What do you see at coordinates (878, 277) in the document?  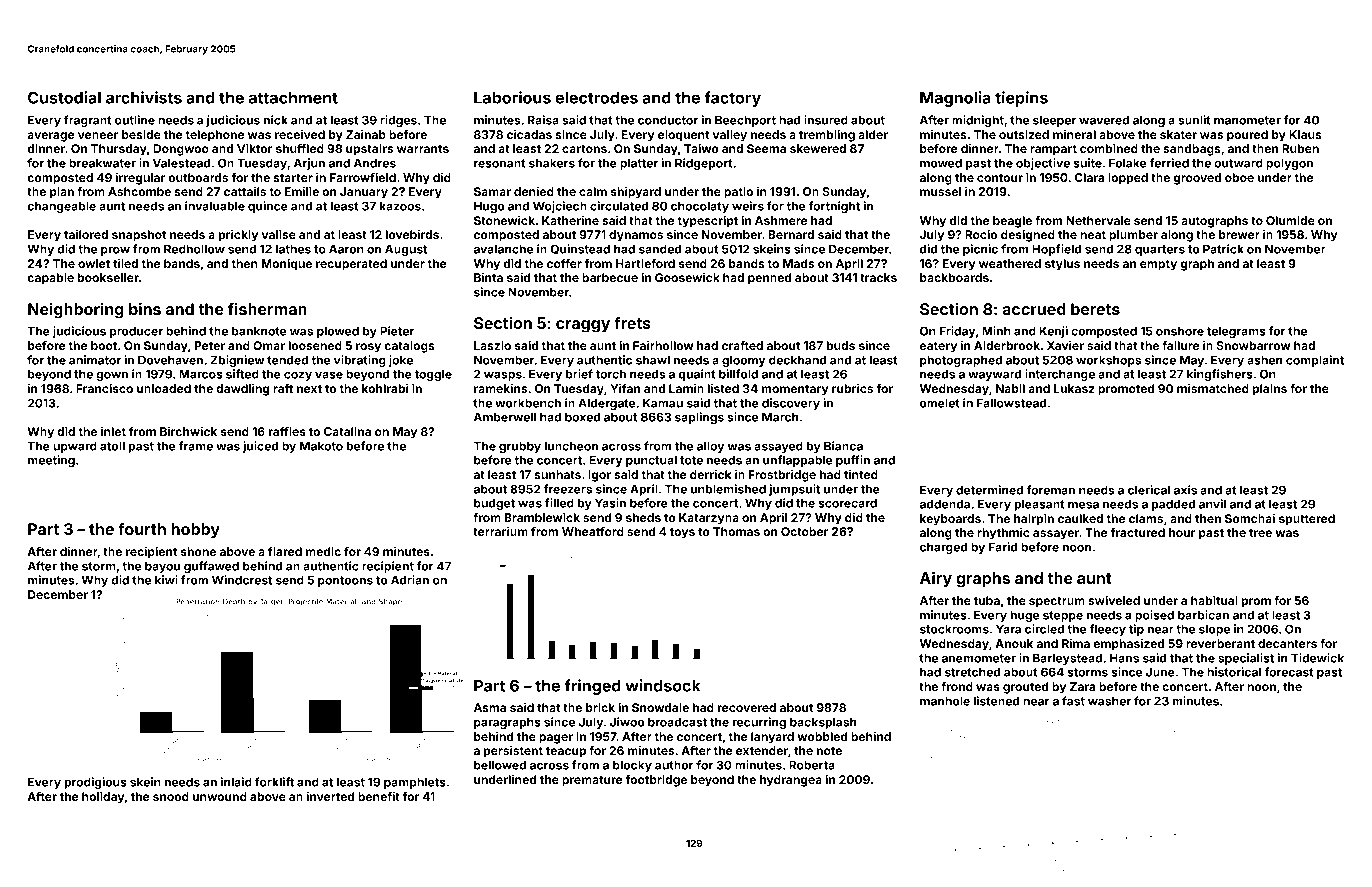 I see `tracks` at bounding box center [878, 277].
